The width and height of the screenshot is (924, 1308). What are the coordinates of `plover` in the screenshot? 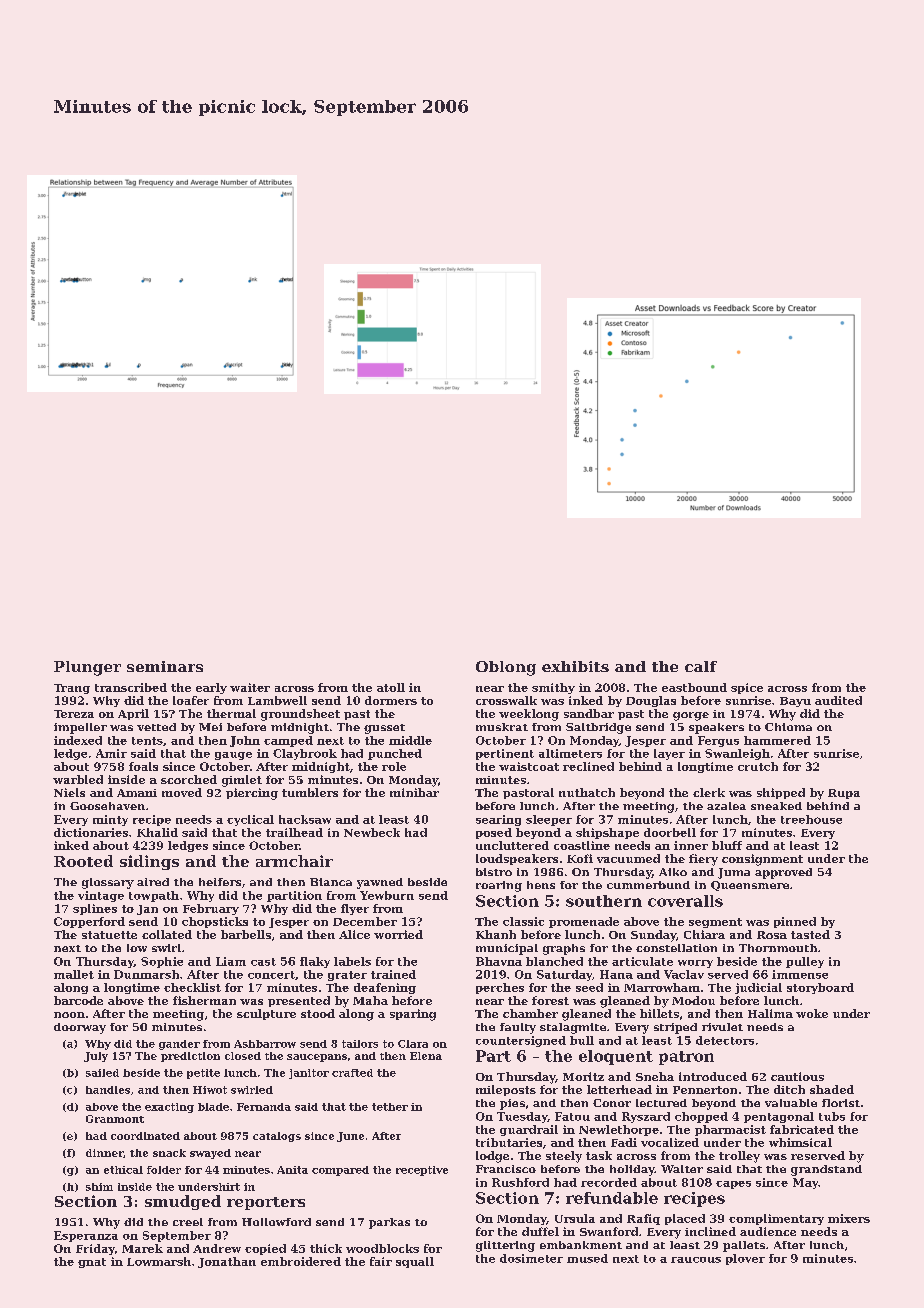 It's located at (745, 1259).
